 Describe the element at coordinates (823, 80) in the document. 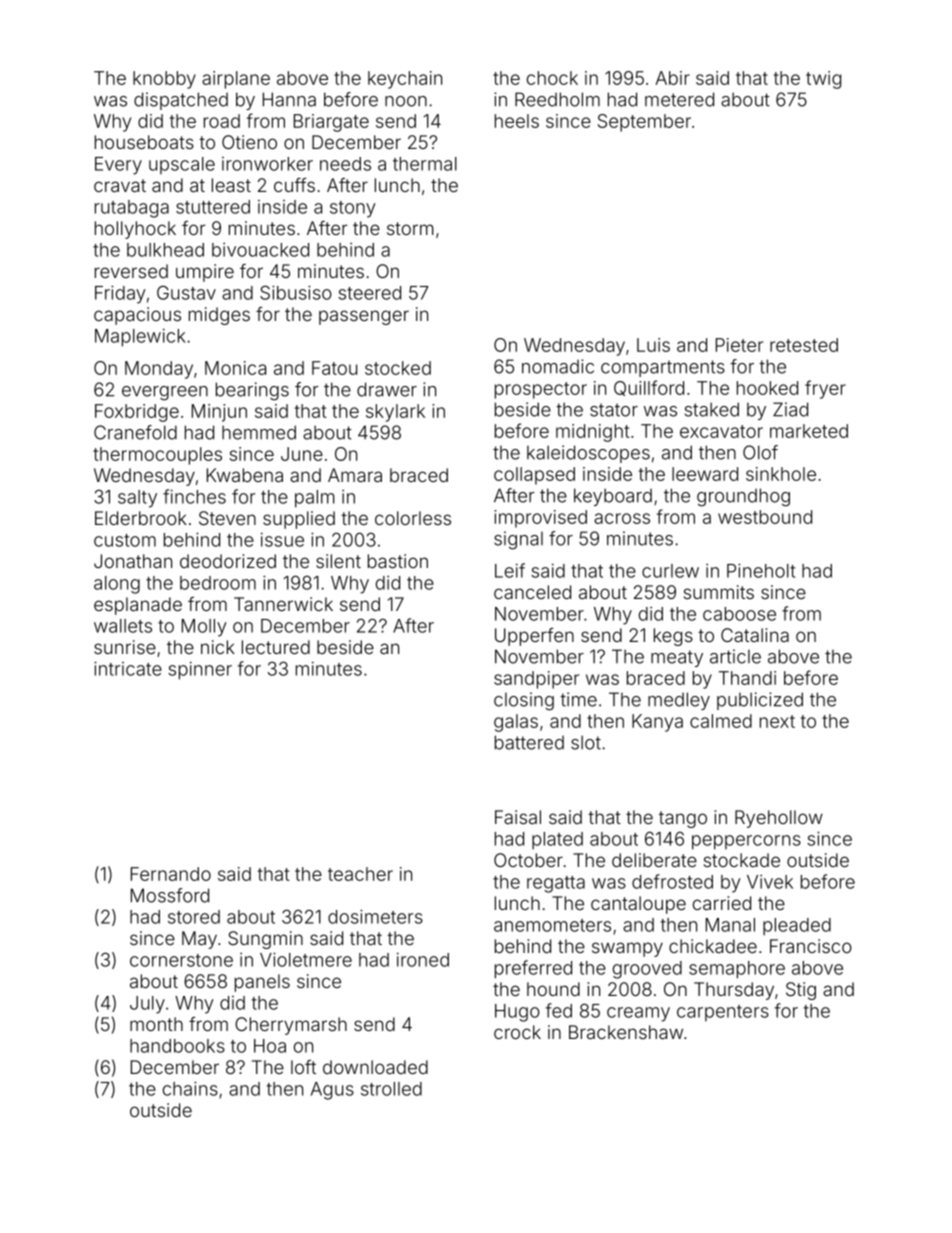

I see `twig` at that location.
